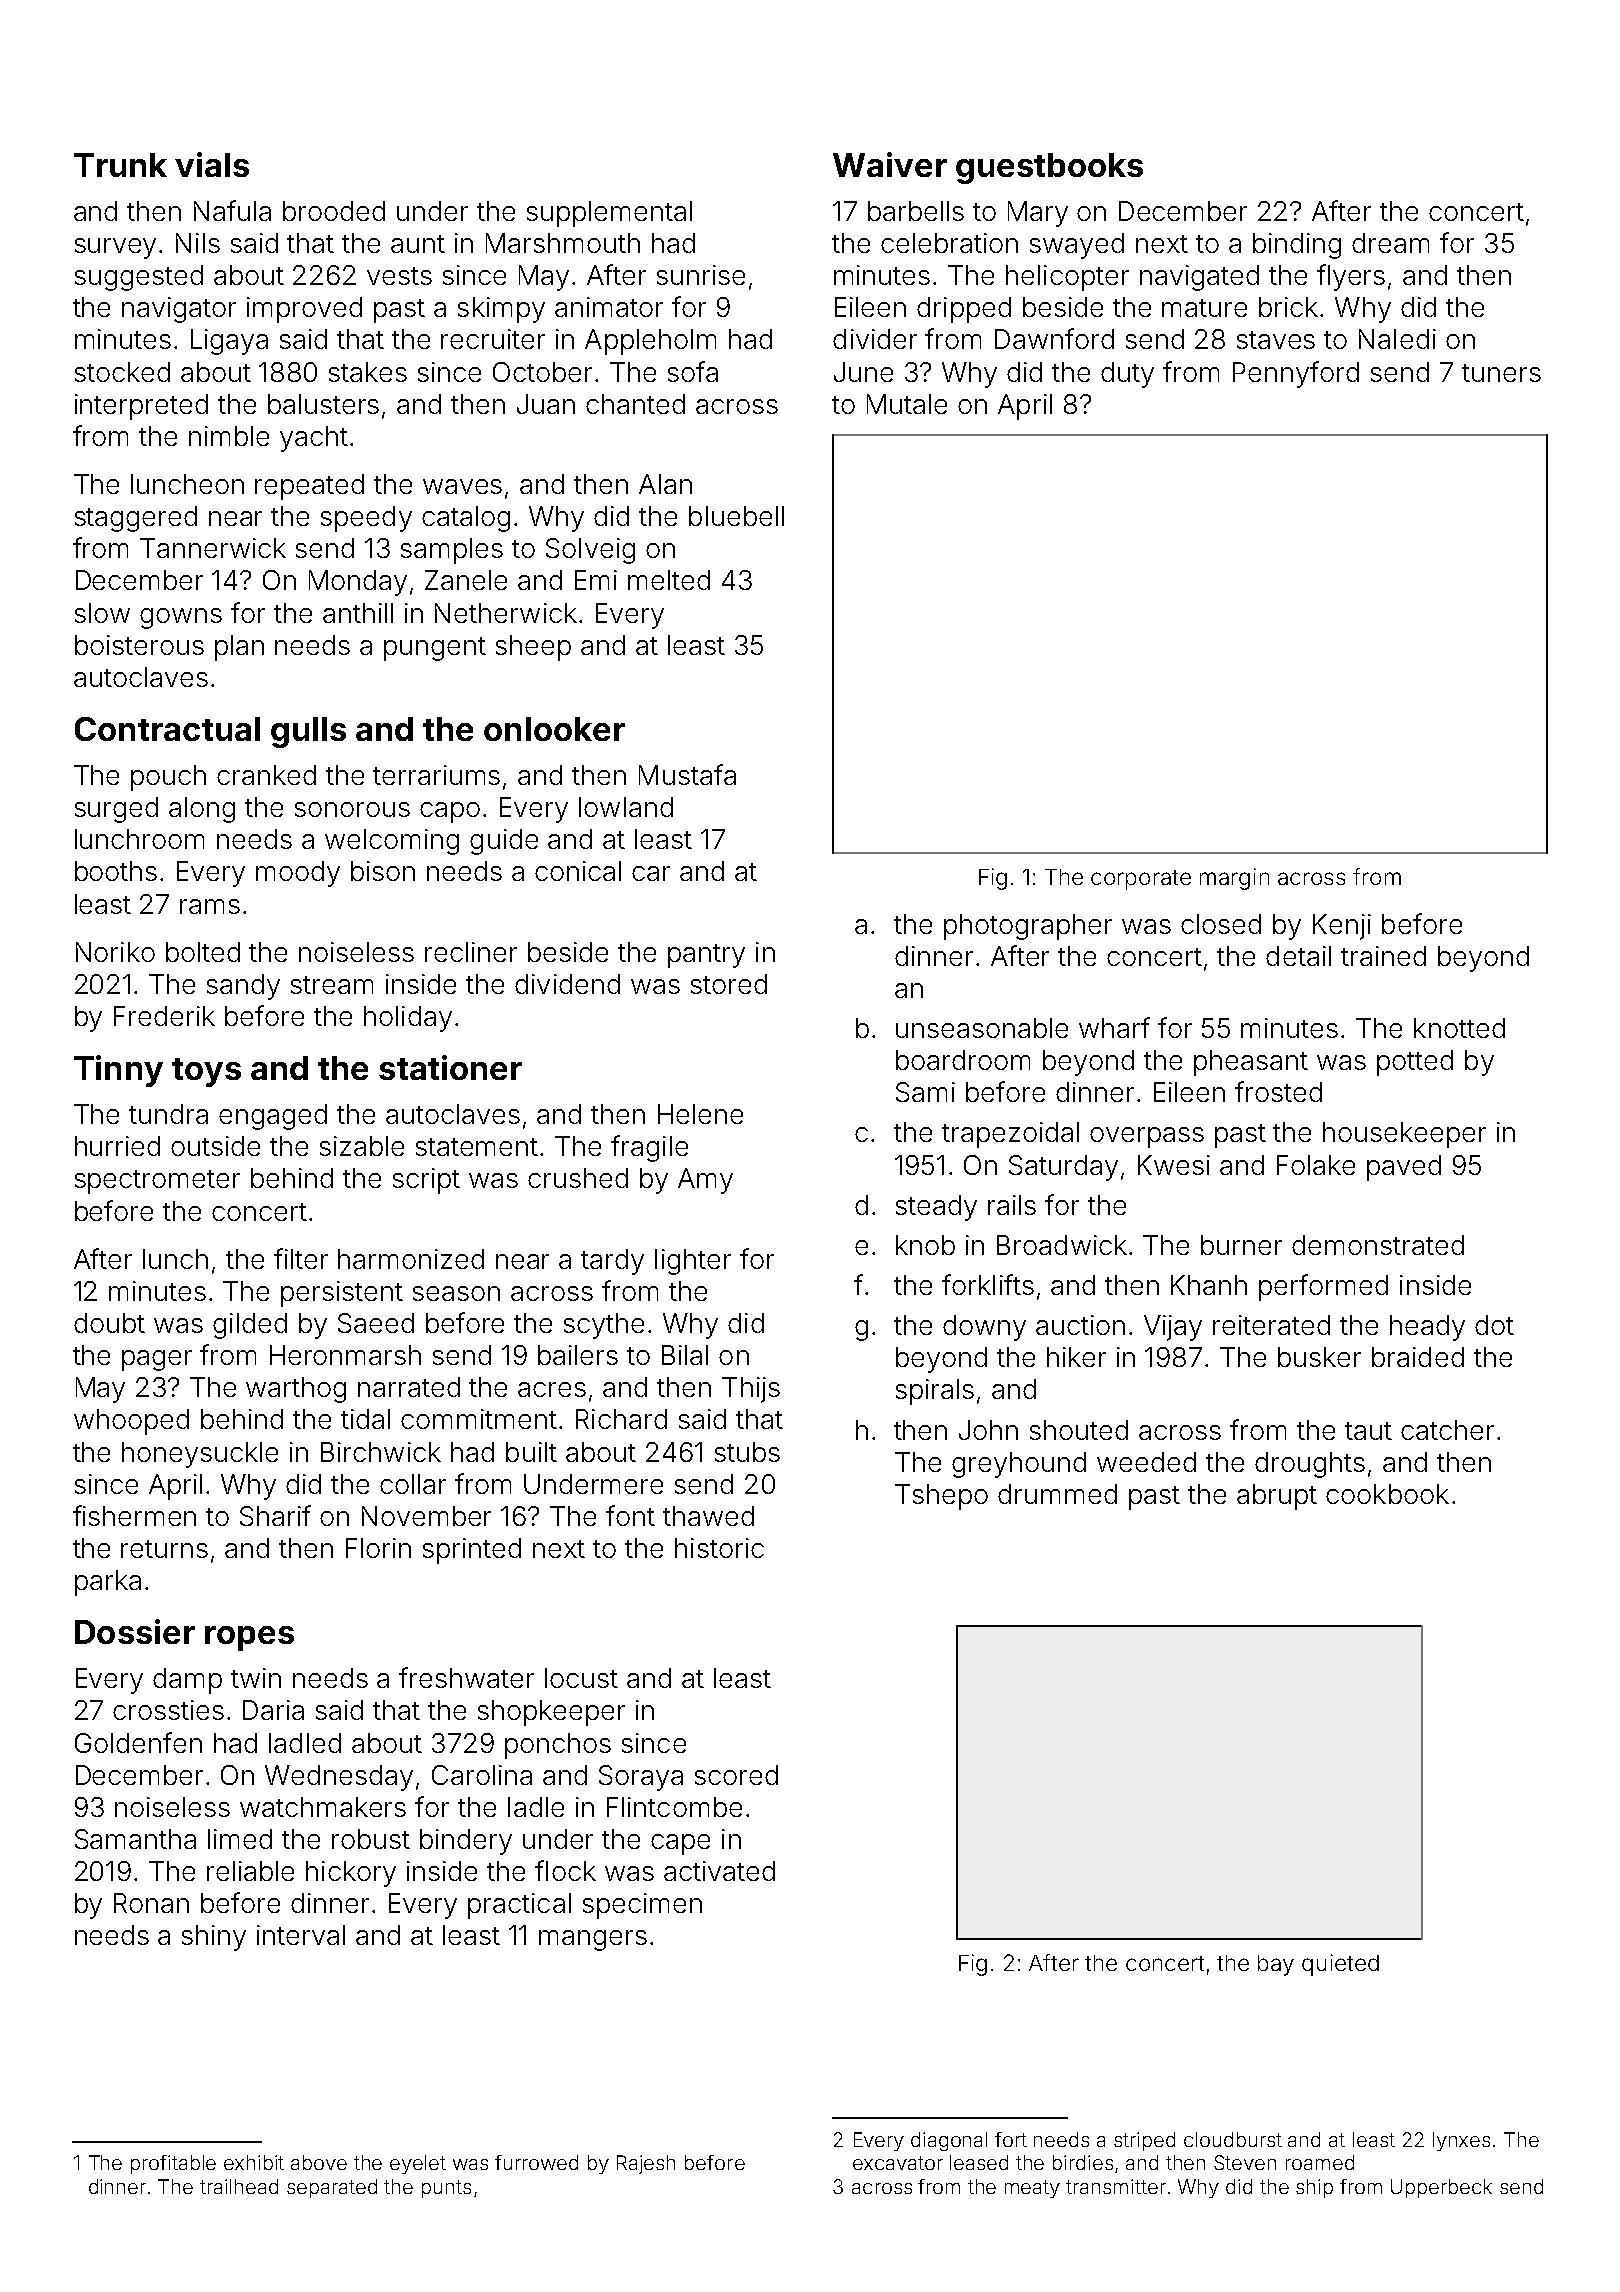  What do you see at coordinates (418, 2164) in the document?
I see `eyelet` at bounding box center [418, 2164].
